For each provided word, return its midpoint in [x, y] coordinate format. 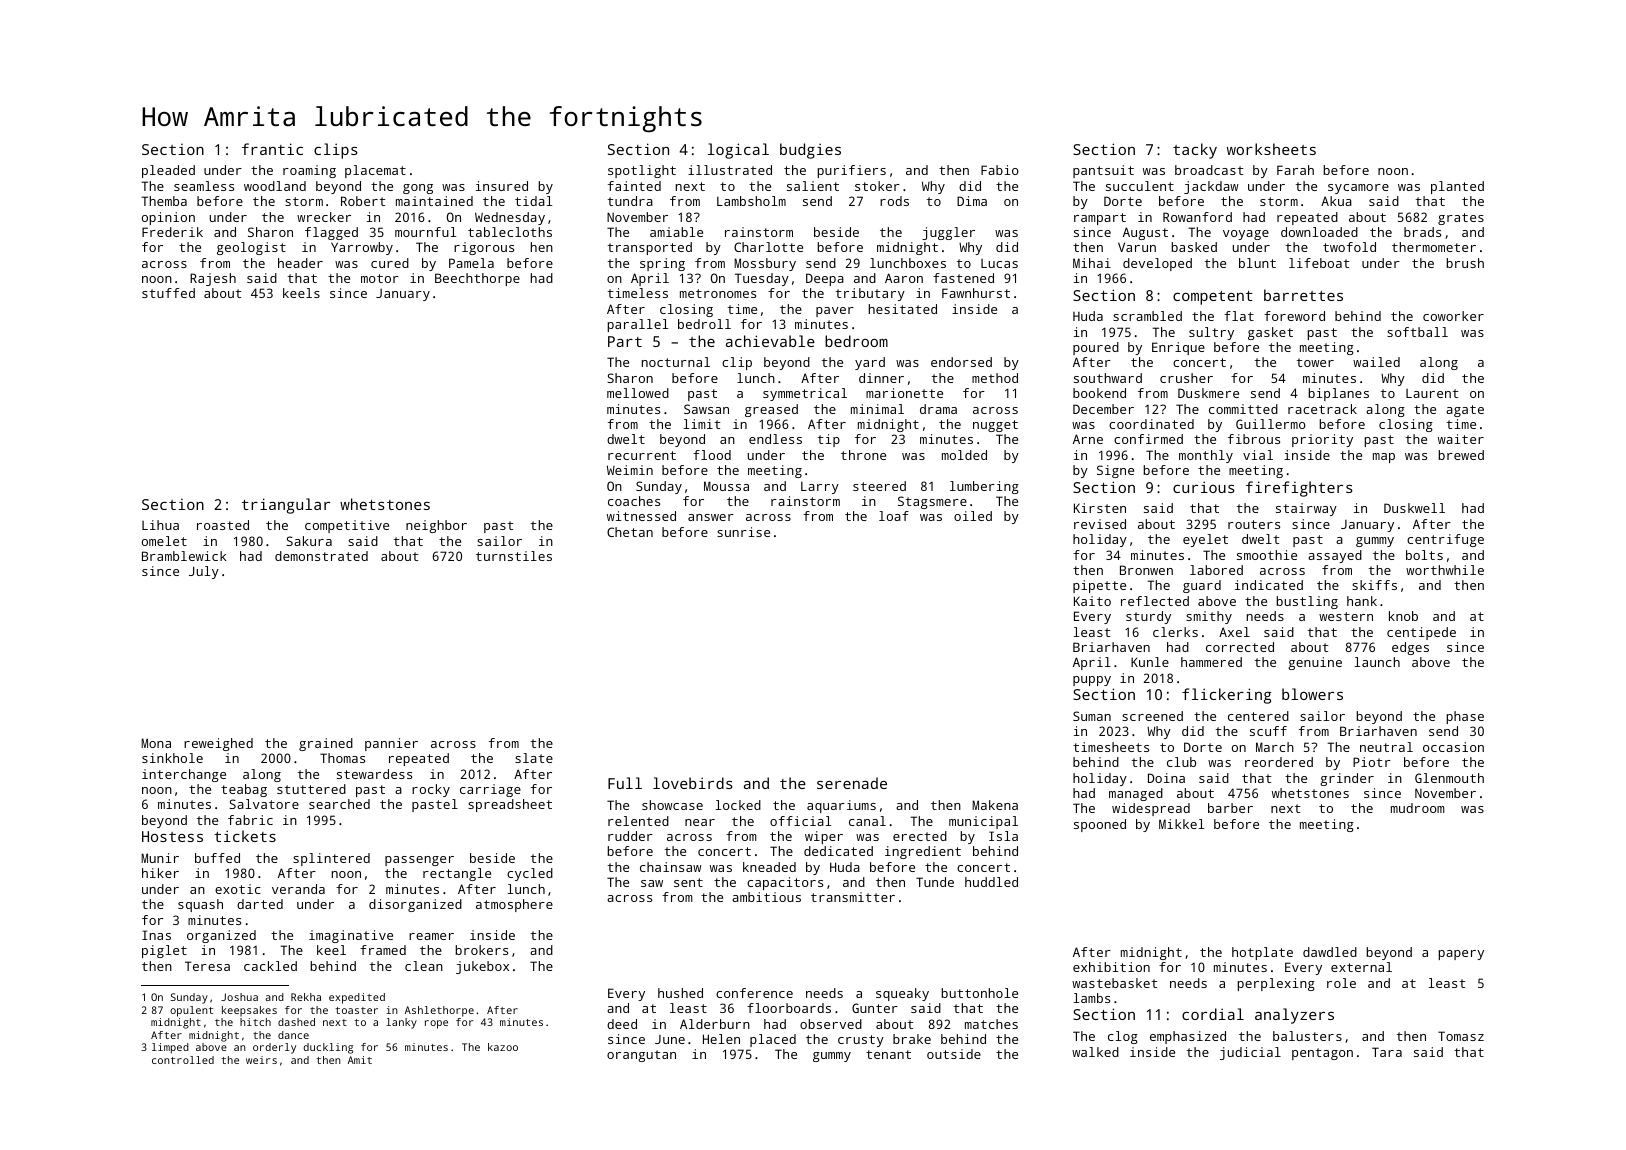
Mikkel [1181, 824]
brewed [1461, 455]
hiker [160, 873]
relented [638, 821]
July [204, 572]
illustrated [730, 170]
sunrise [743, 532]
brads [1422, 232]
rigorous [484, 248]
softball [1417, 332]
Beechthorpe [477, 279]
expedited [357, 998]
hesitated [903, 309]
